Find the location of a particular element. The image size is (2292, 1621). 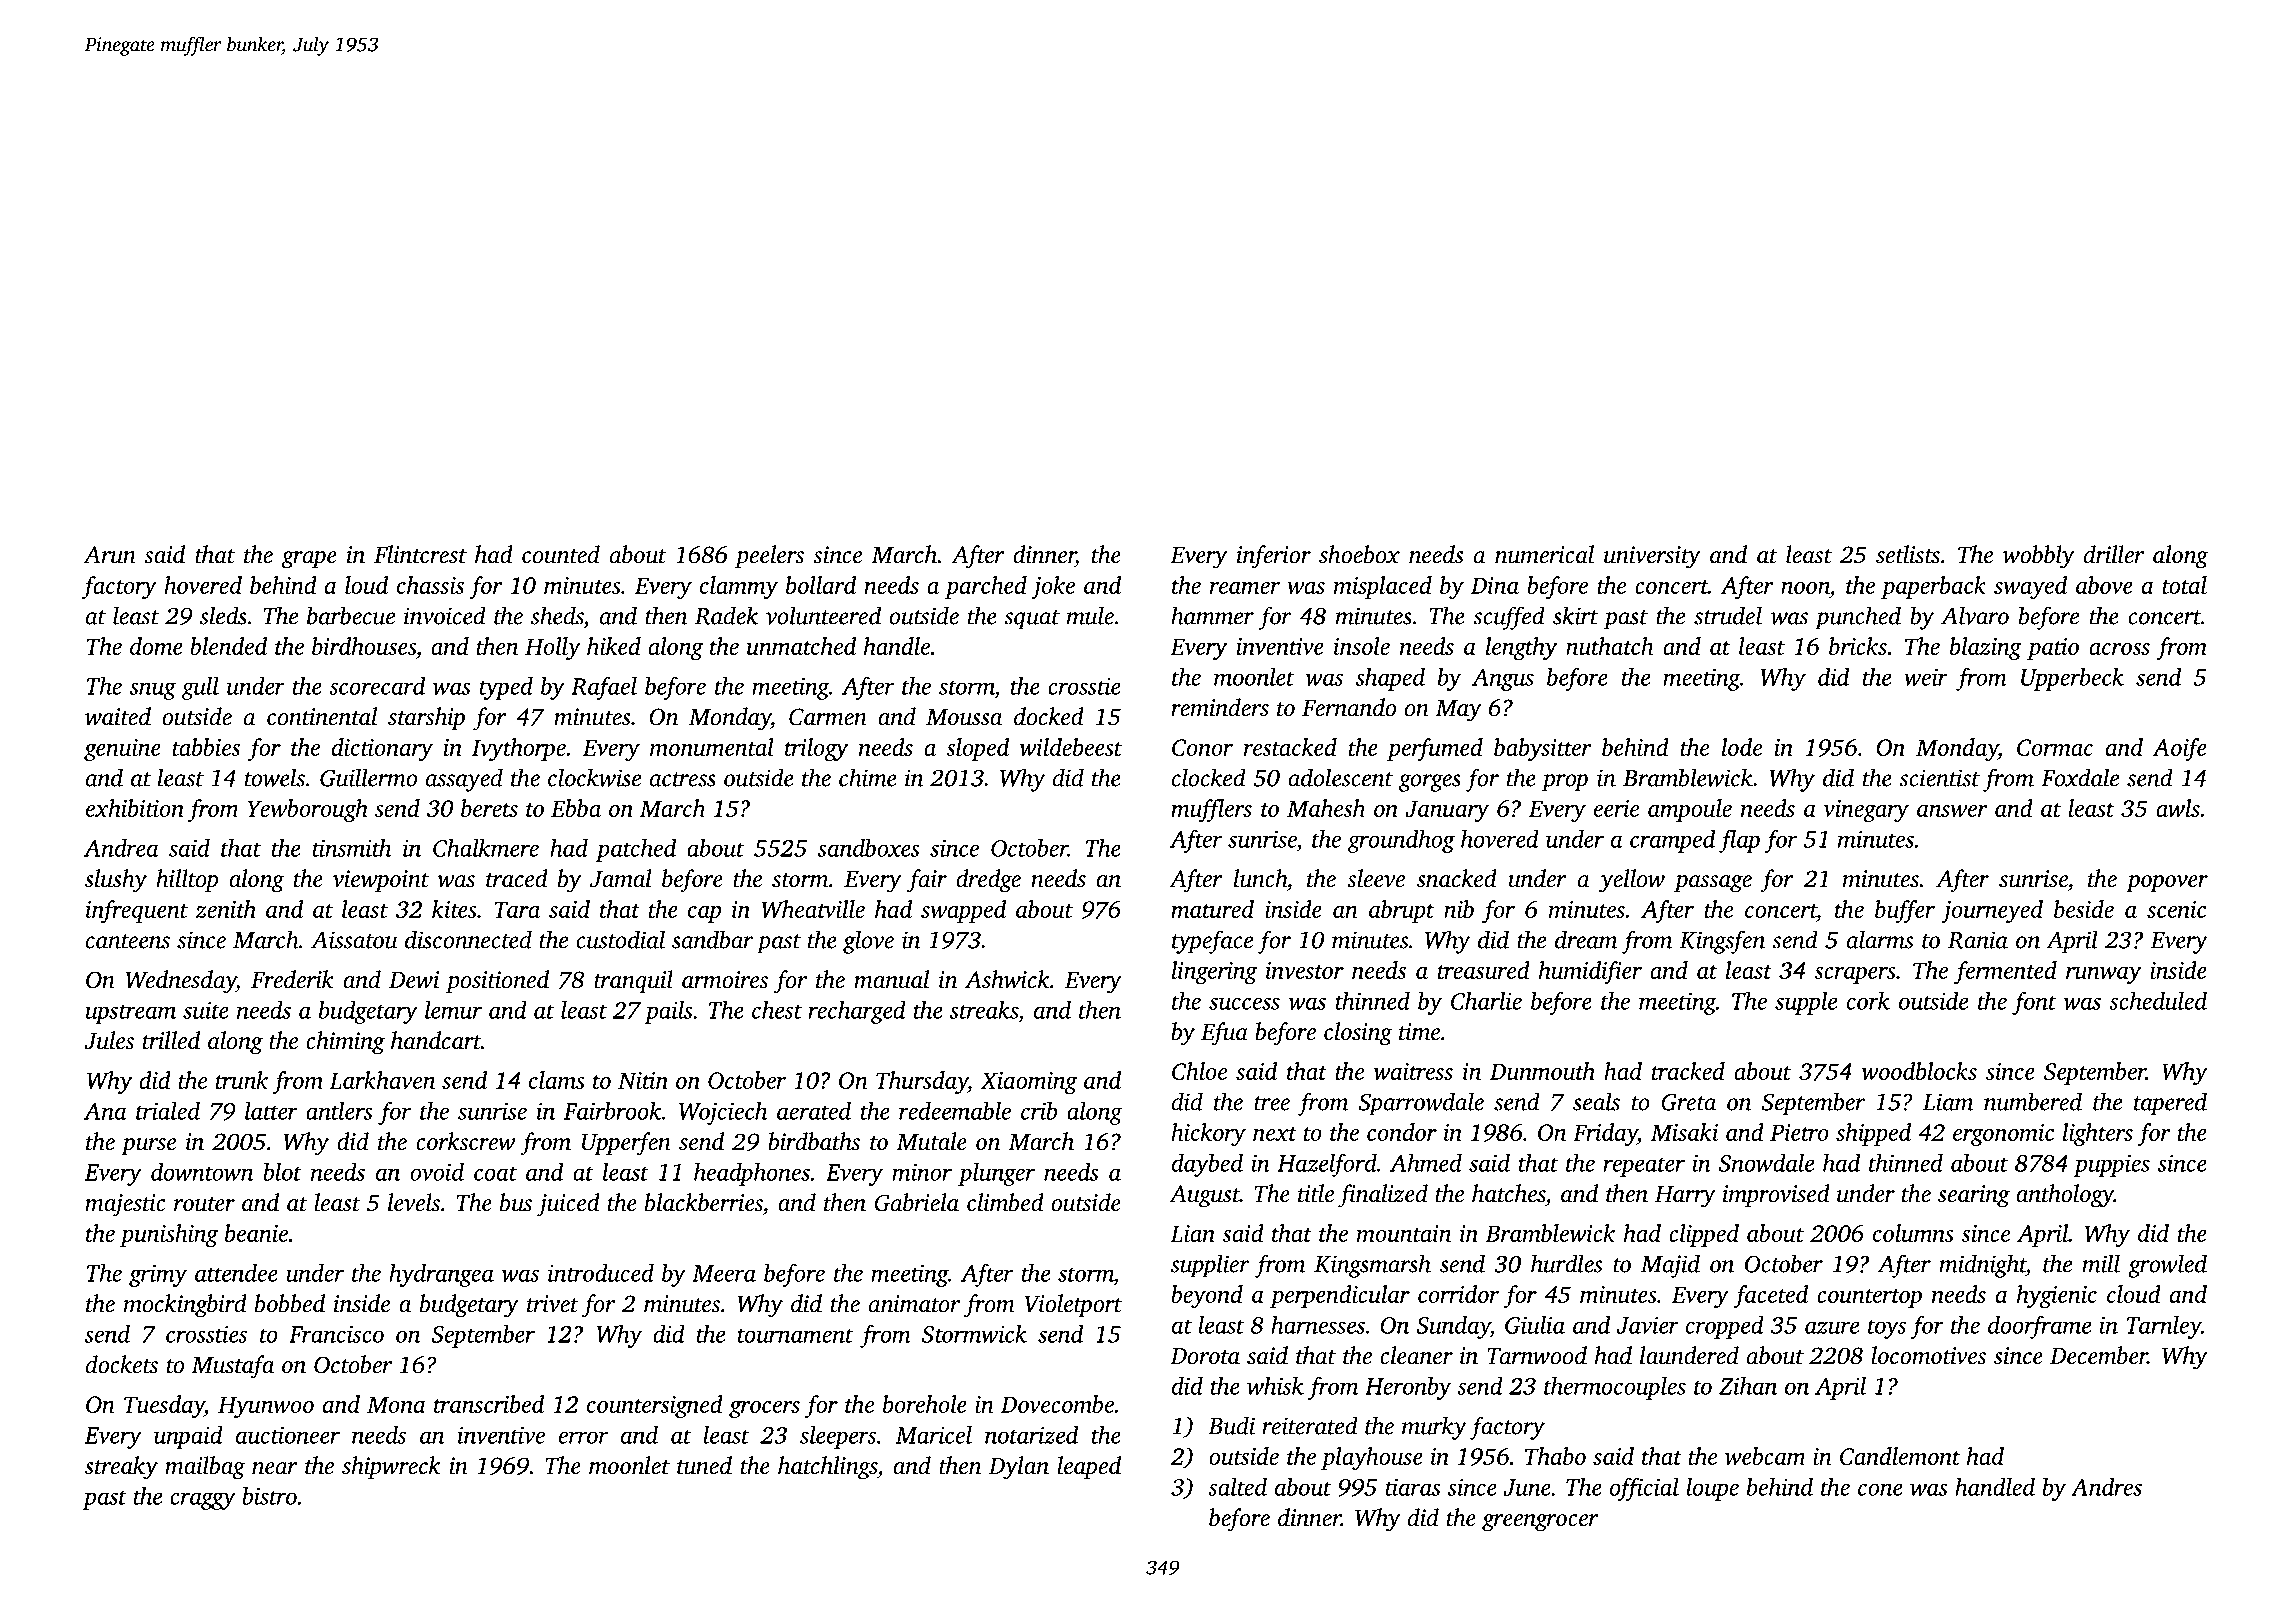

bus is located at coordinates (516, 1202).
